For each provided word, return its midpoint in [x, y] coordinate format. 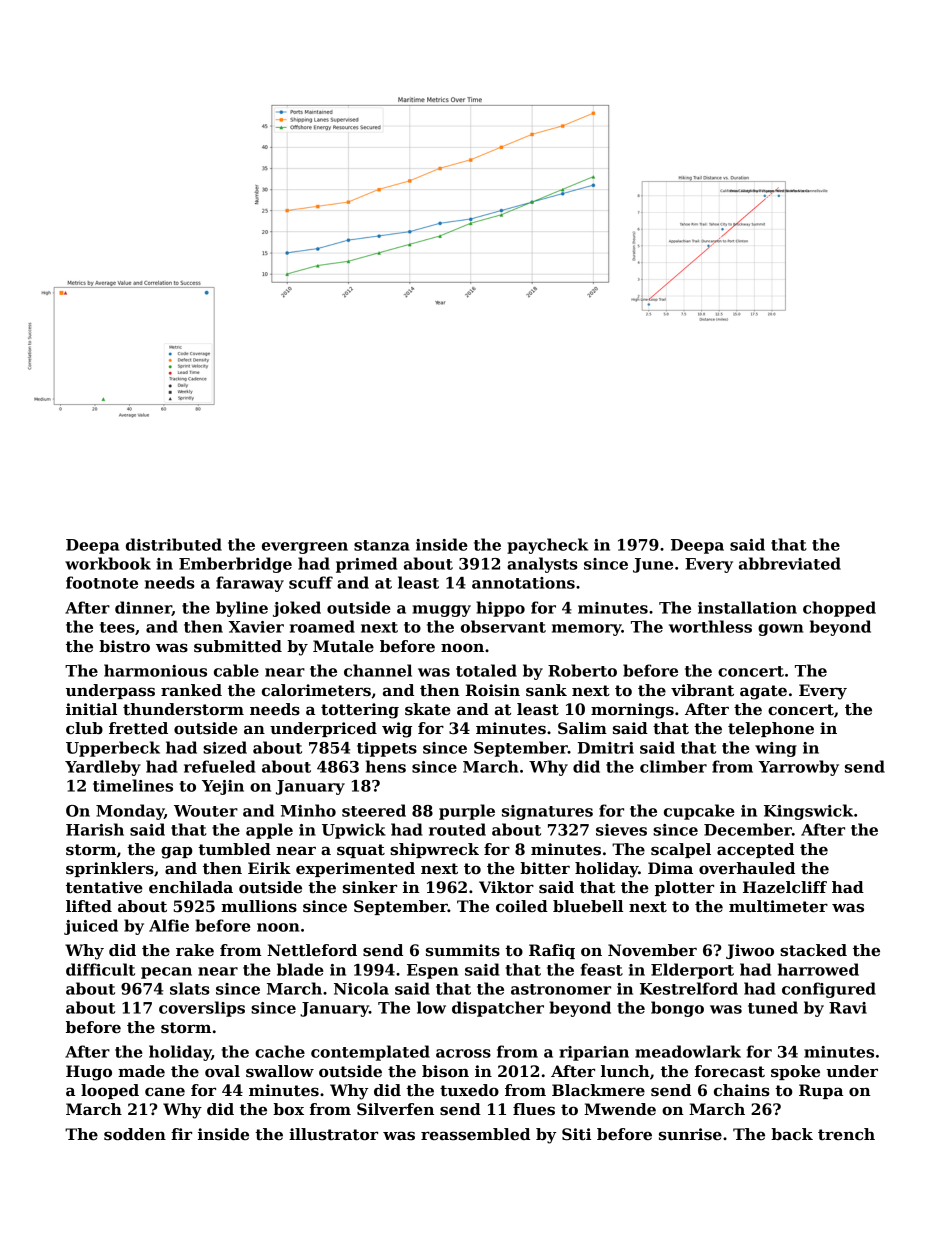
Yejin [223, 787]
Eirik [269, 868]
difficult [100, 969]
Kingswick [808, 812]
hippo [500, 609]
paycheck [547, 546]
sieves [621, 830]
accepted [755, 850]
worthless [710, 626]
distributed [174, 544]
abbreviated [790, 563]
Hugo [89, 1073]
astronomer [561, 989]
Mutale [343, 646]
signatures [547, 812]
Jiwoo [750, 951]
